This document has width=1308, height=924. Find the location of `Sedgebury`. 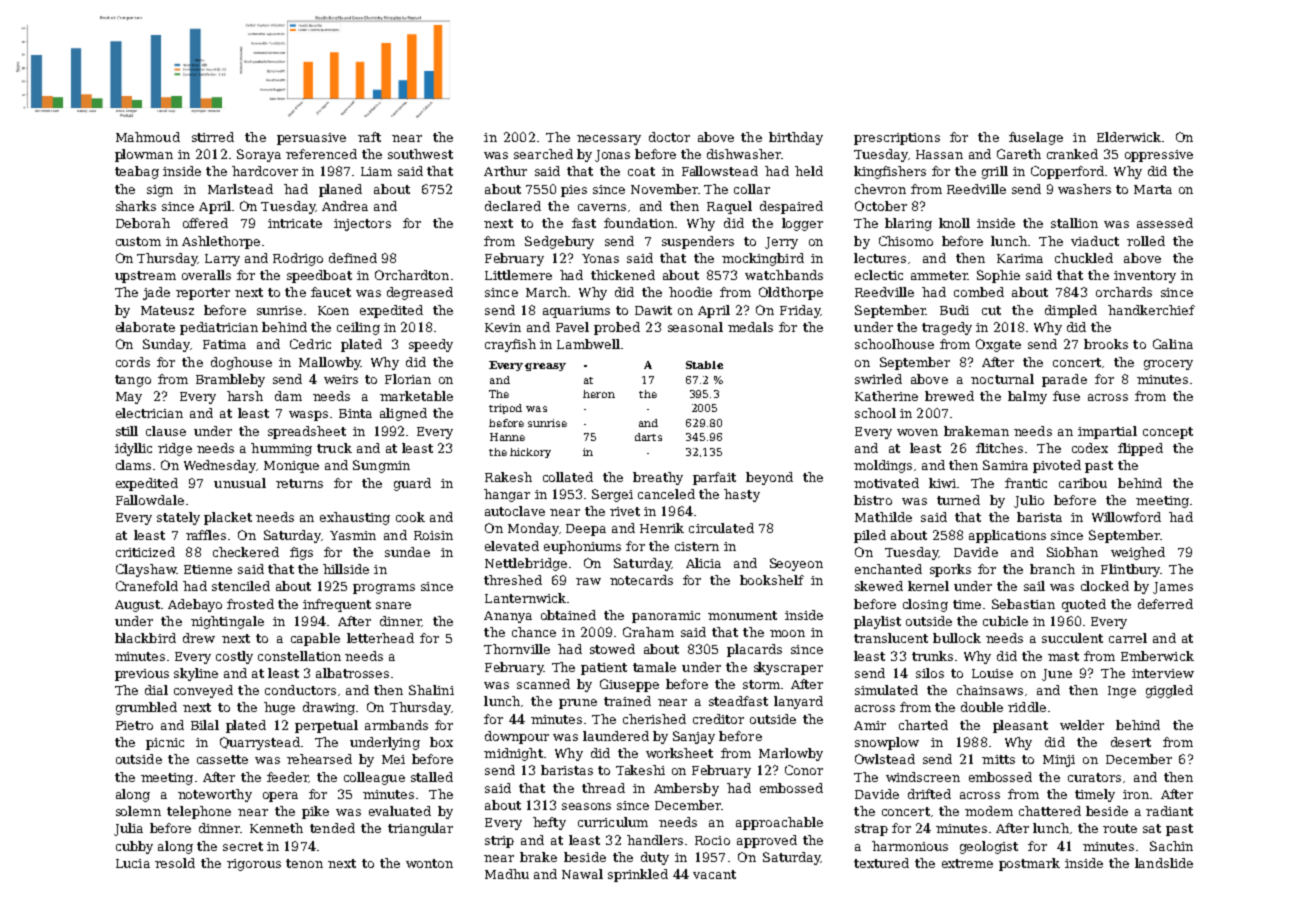

Sedgebury is located at coordinates (559, 242).
